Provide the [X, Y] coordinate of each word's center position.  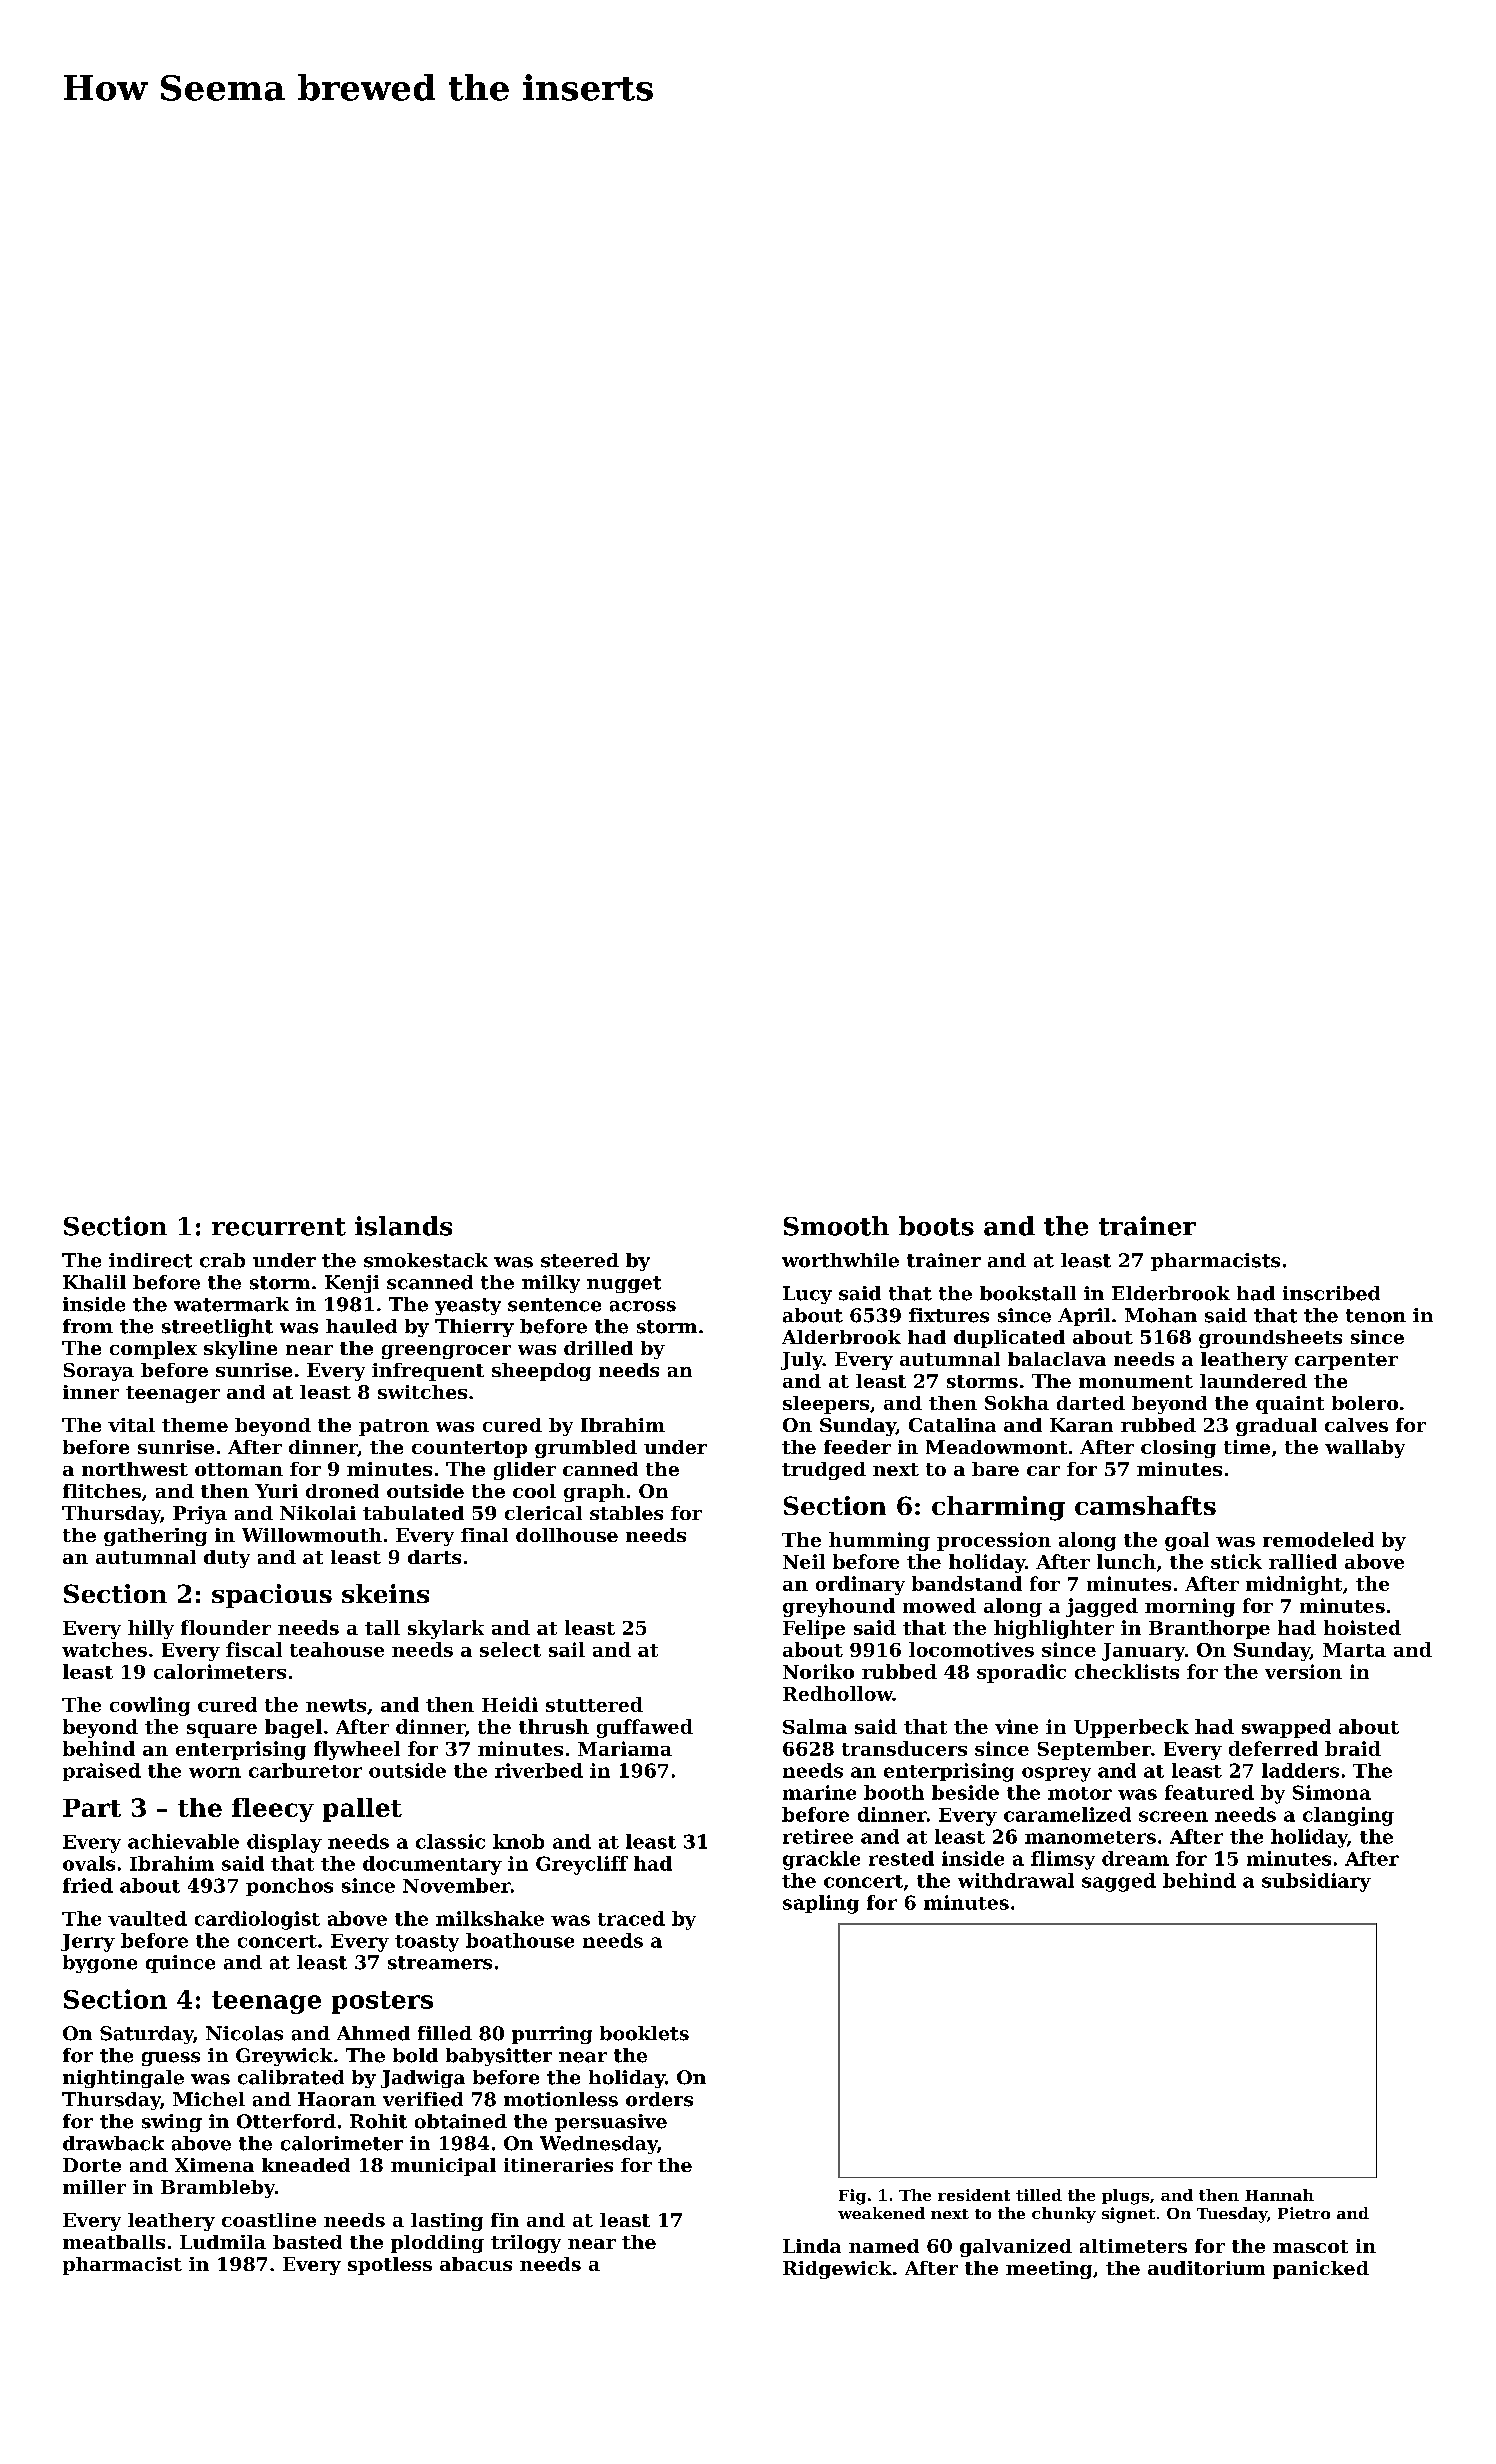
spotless [390, 2266]
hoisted [1362, 1627]
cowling [150, 1706]
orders [659, 2099]
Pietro [1304, 2213]
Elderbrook [1171, 1293]
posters [382, 2002]
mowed [939, 1605]
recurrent [279, 1227]
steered [580, 1260]
